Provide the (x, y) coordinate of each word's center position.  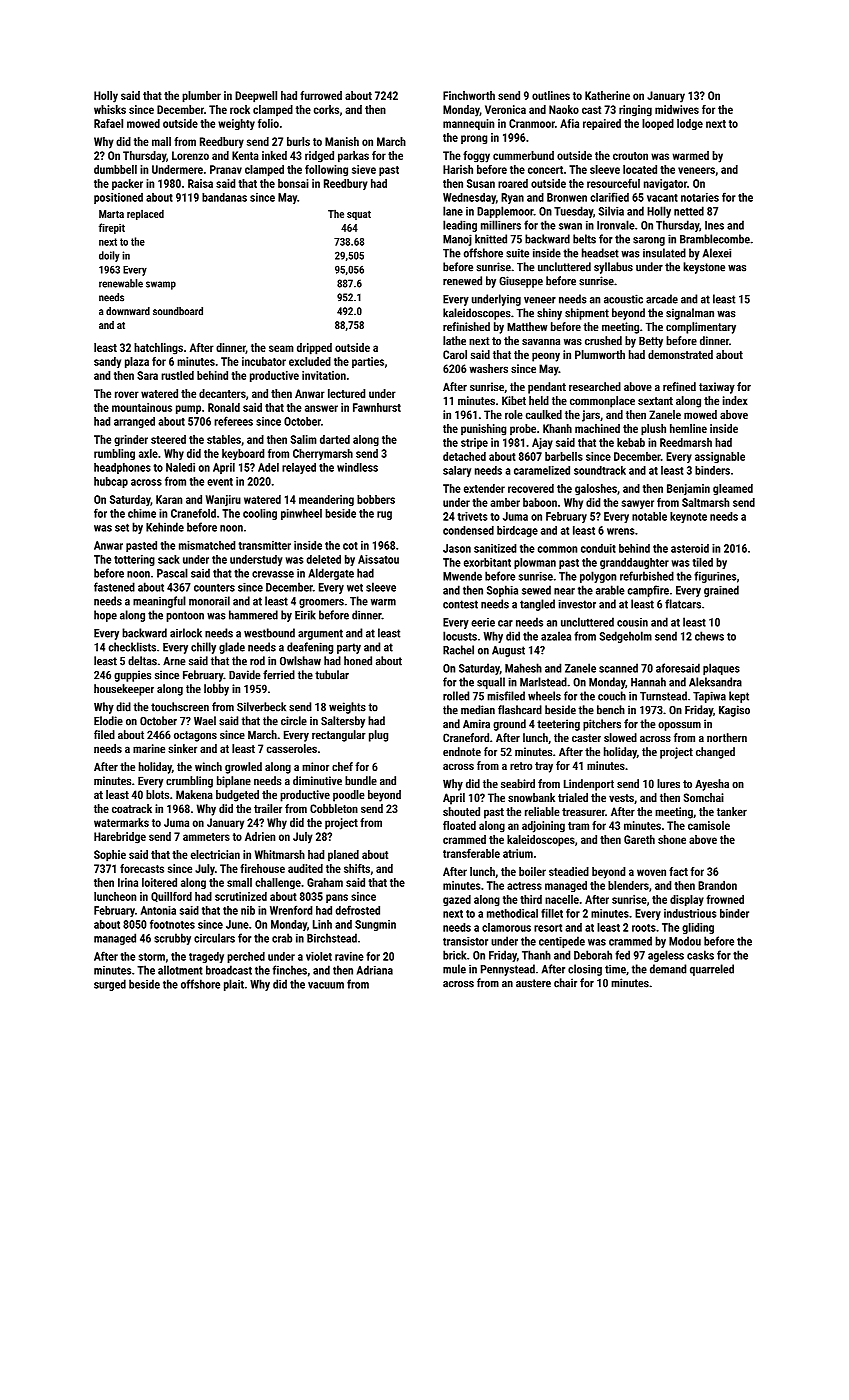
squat (359, 215)
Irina (128, 882)
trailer (268, 808)
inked (274, 155)
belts (584, 239)
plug (378, 736)
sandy (107, 362)
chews (709, 636)
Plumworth (600, 354)
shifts (357, 868)
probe (523, 429)
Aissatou (378, 559)
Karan (169, 499)
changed (715, 753)
